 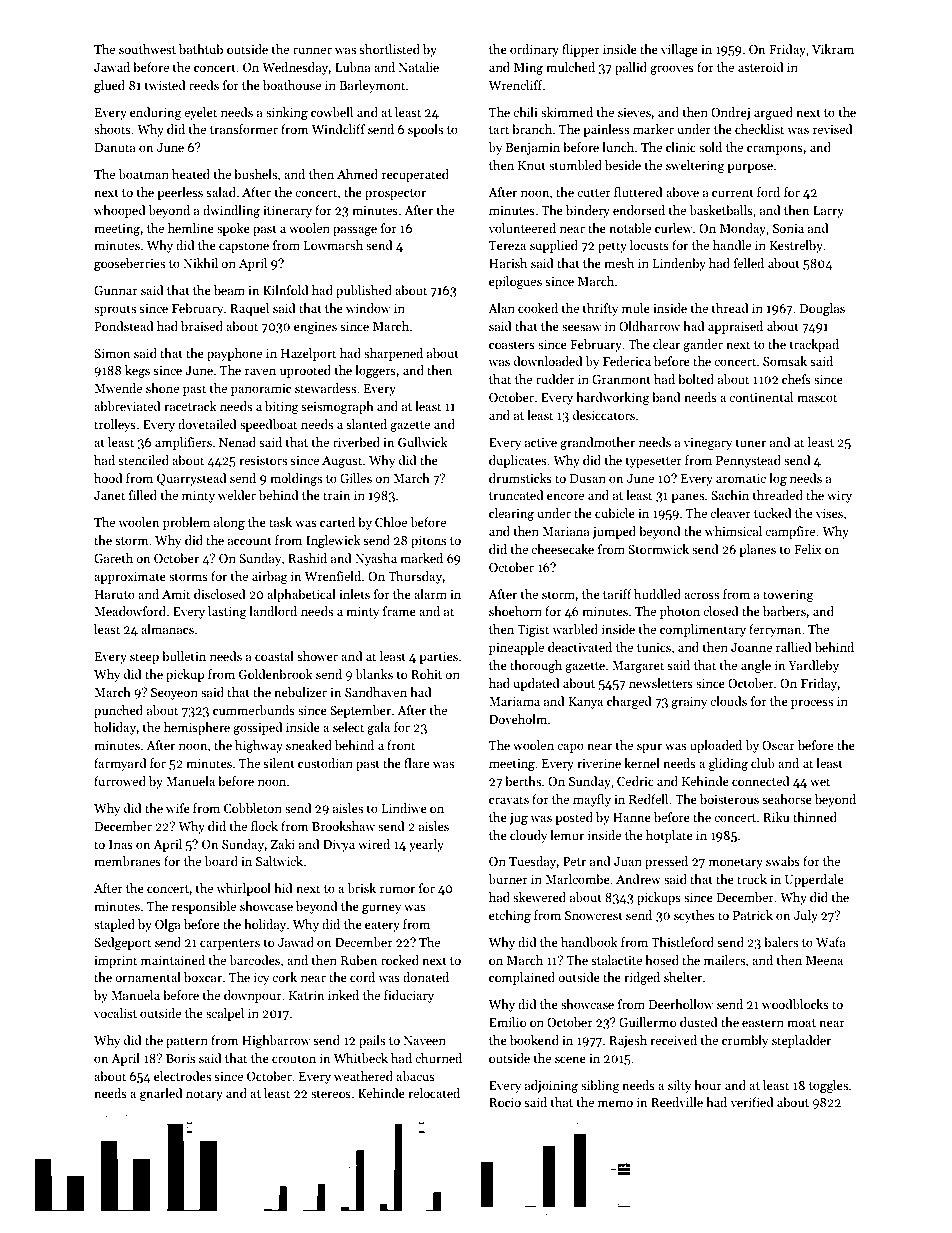 What do you see at coordinates (586, 703) in the screenshot?
I see `Kanya` at bounding box center [586, 703].
